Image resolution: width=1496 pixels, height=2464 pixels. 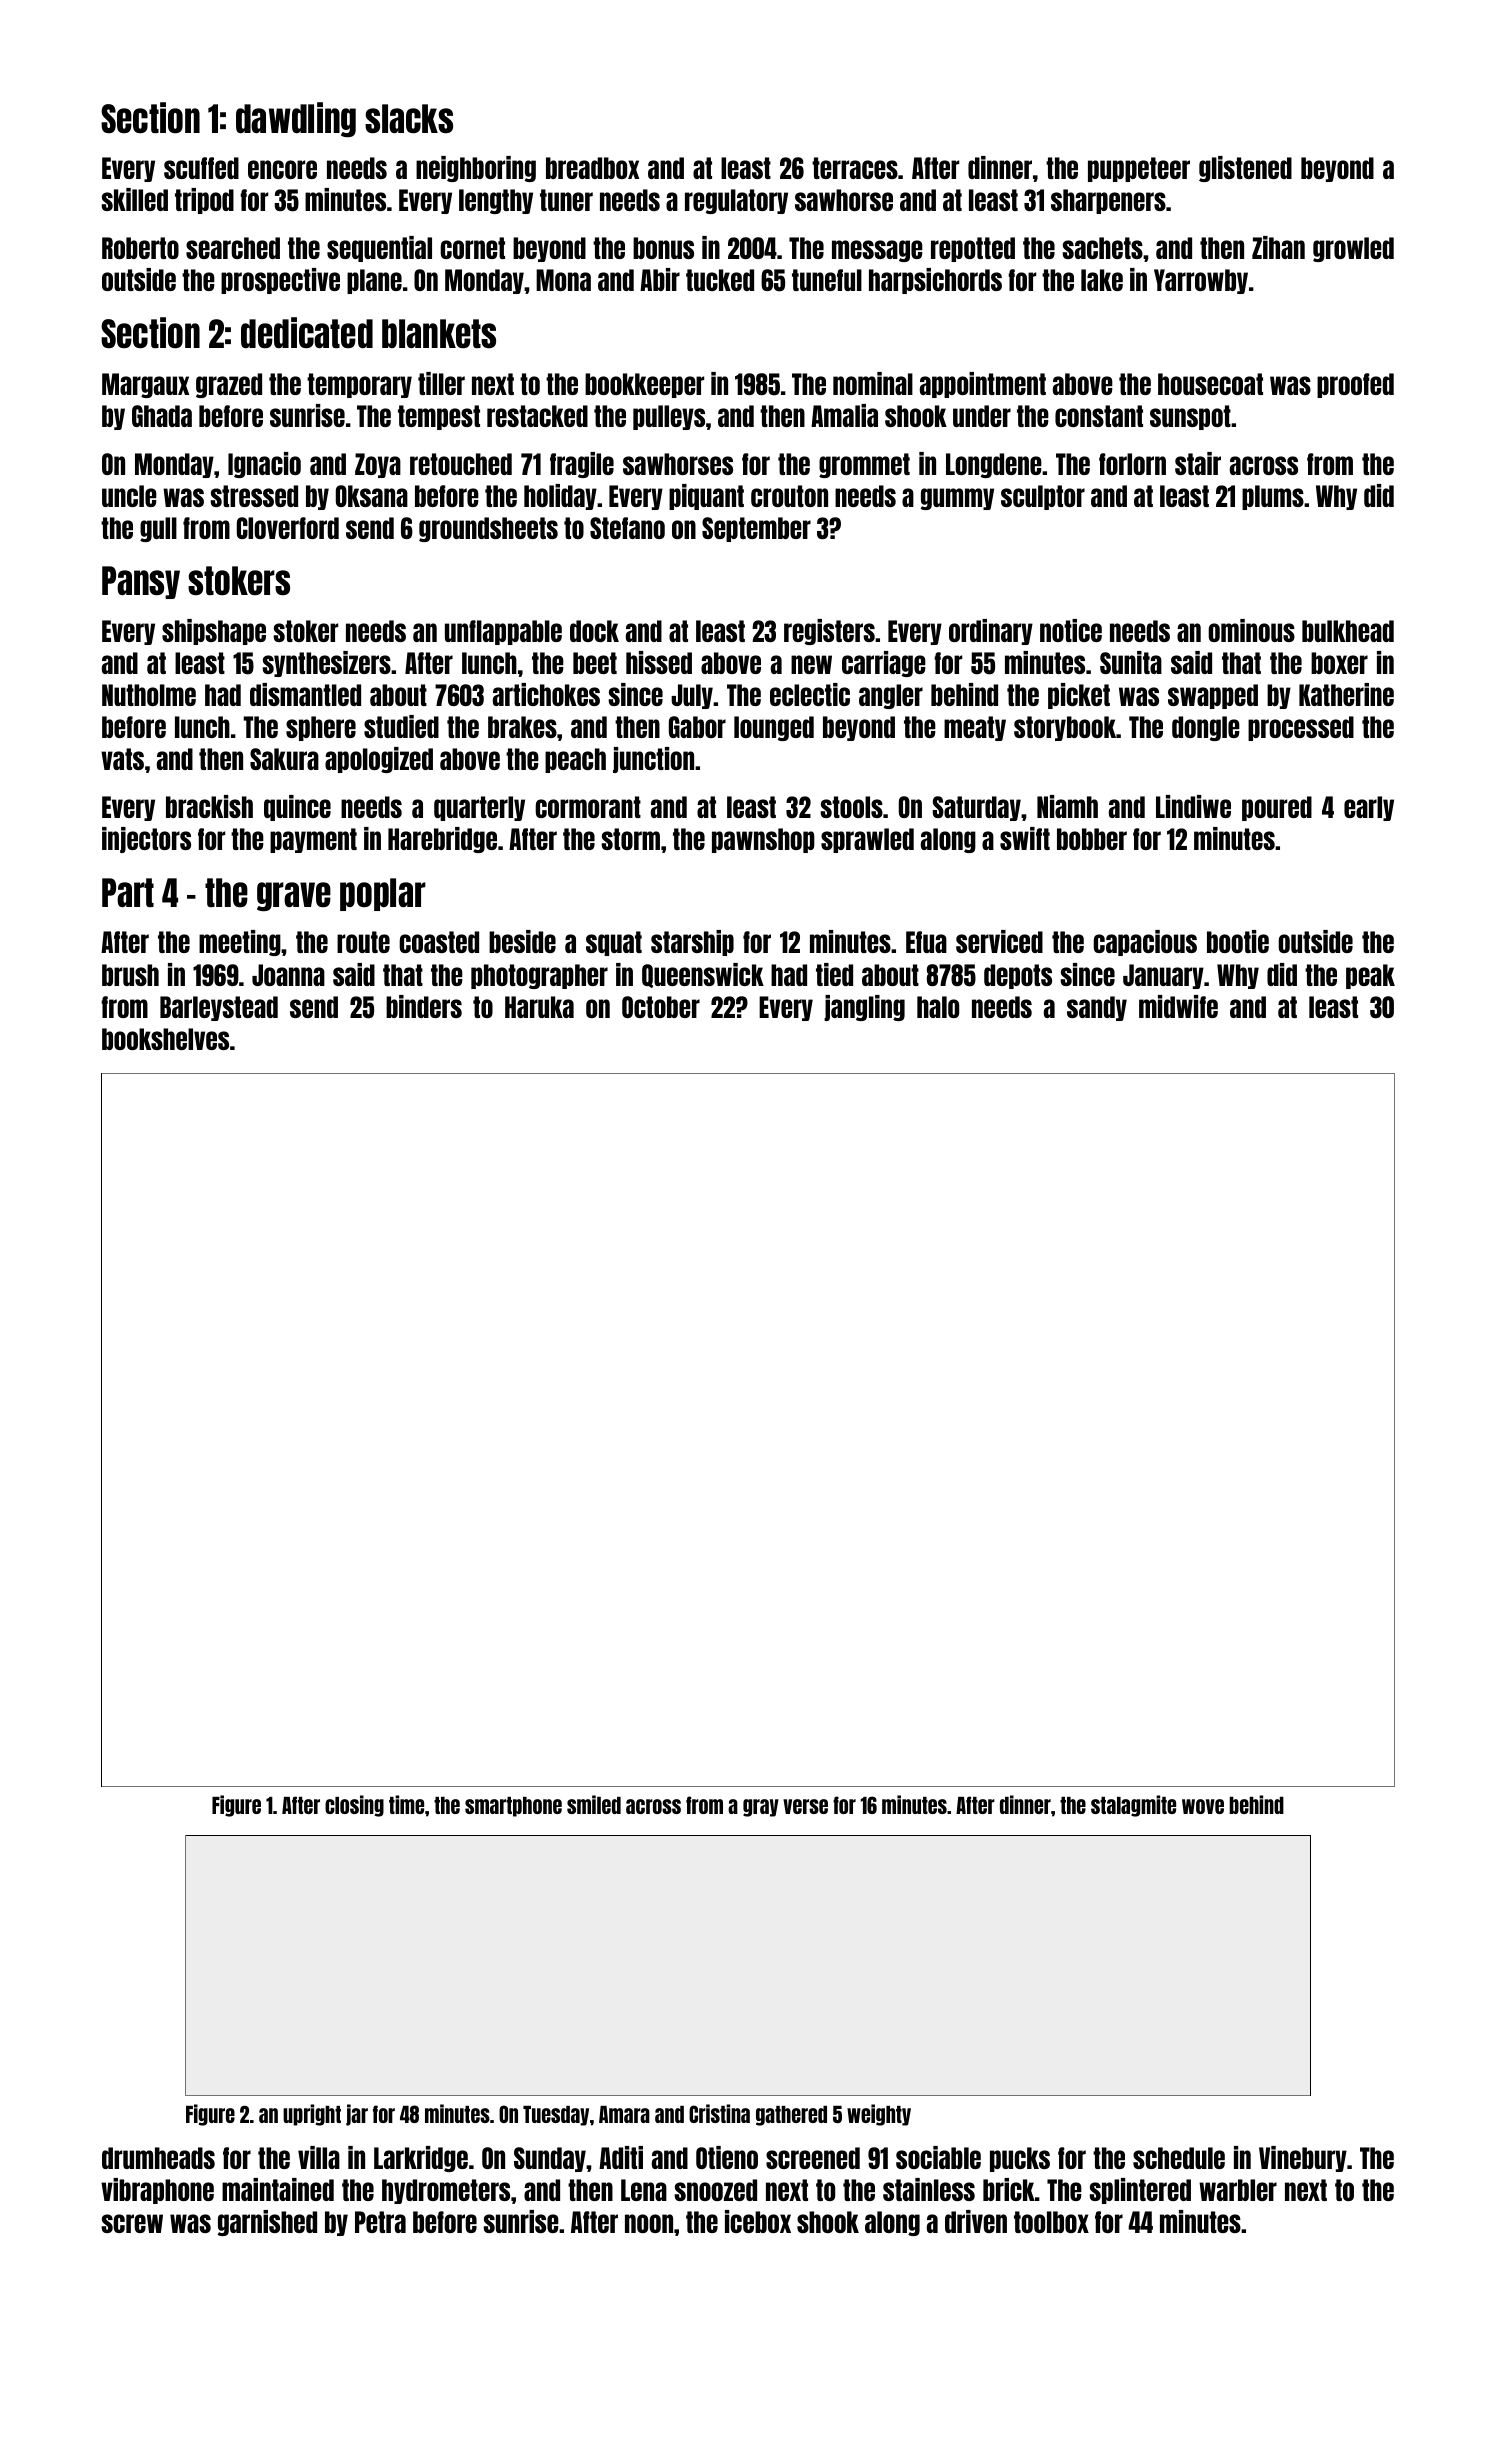 I want to click on sandy, so click(x=1097, y=1008).
